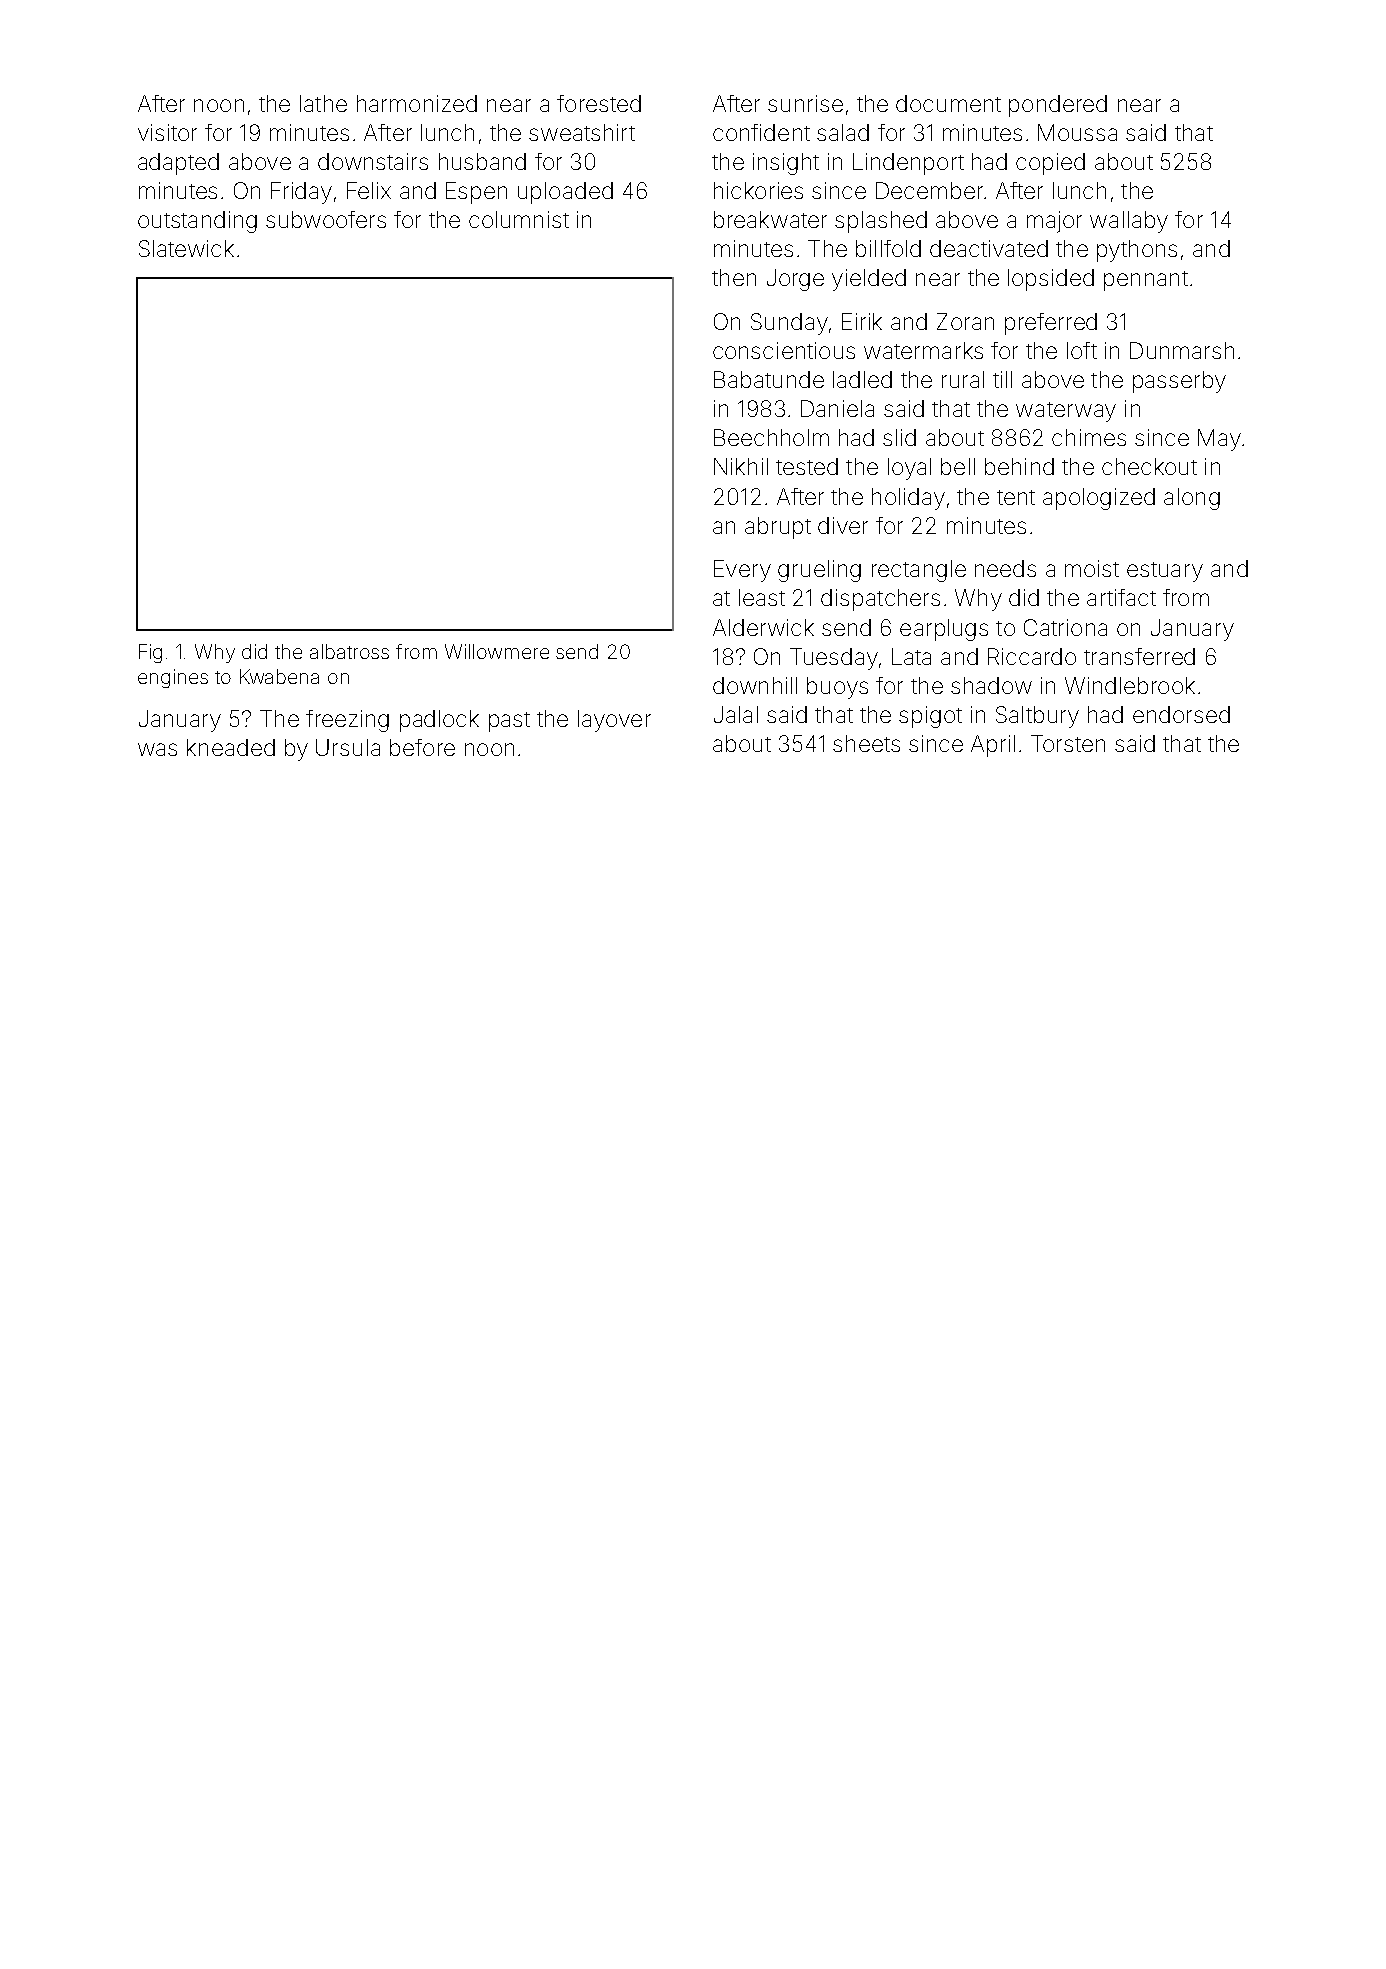 The width and height of the page is (1386, 1969). I want to click on dispatchers, so click(880, 600).
